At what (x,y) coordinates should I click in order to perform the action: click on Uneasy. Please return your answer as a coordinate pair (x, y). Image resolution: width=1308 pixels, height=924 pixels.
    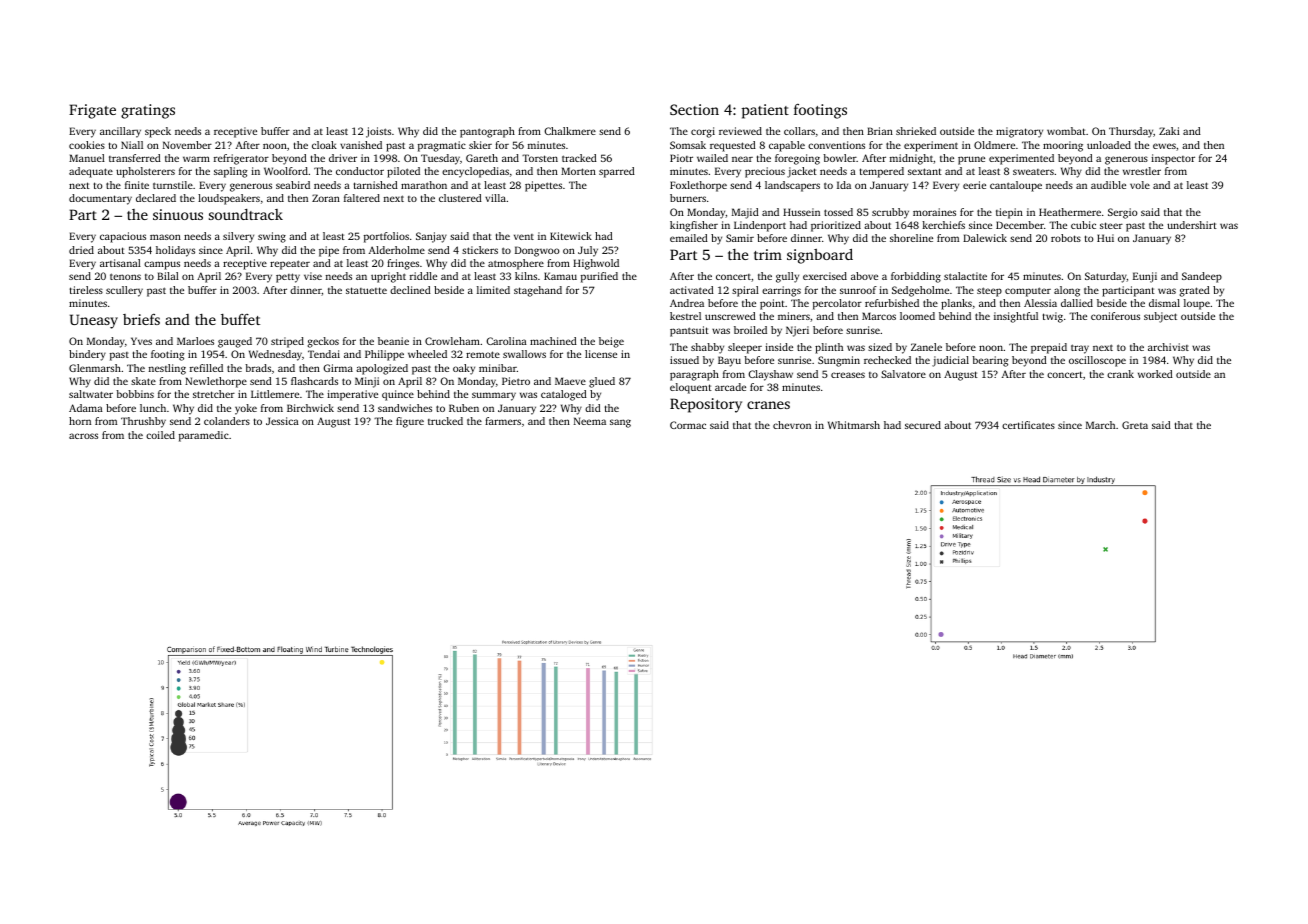
    Looking at the image, I should click on (94, 321).
